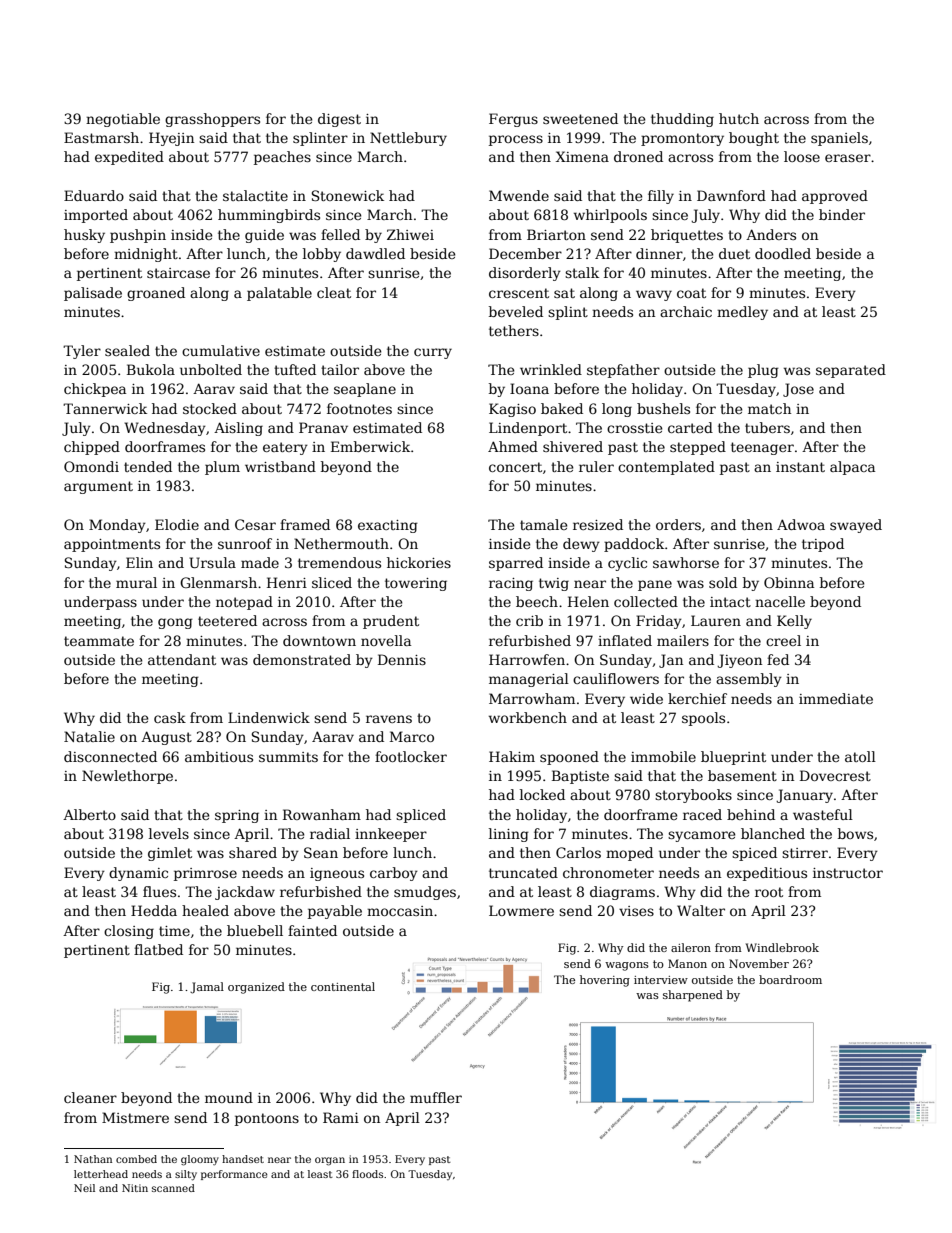  Describe the element at coordinates (842, 214) in the screenshot. I see `binder` at that location.
